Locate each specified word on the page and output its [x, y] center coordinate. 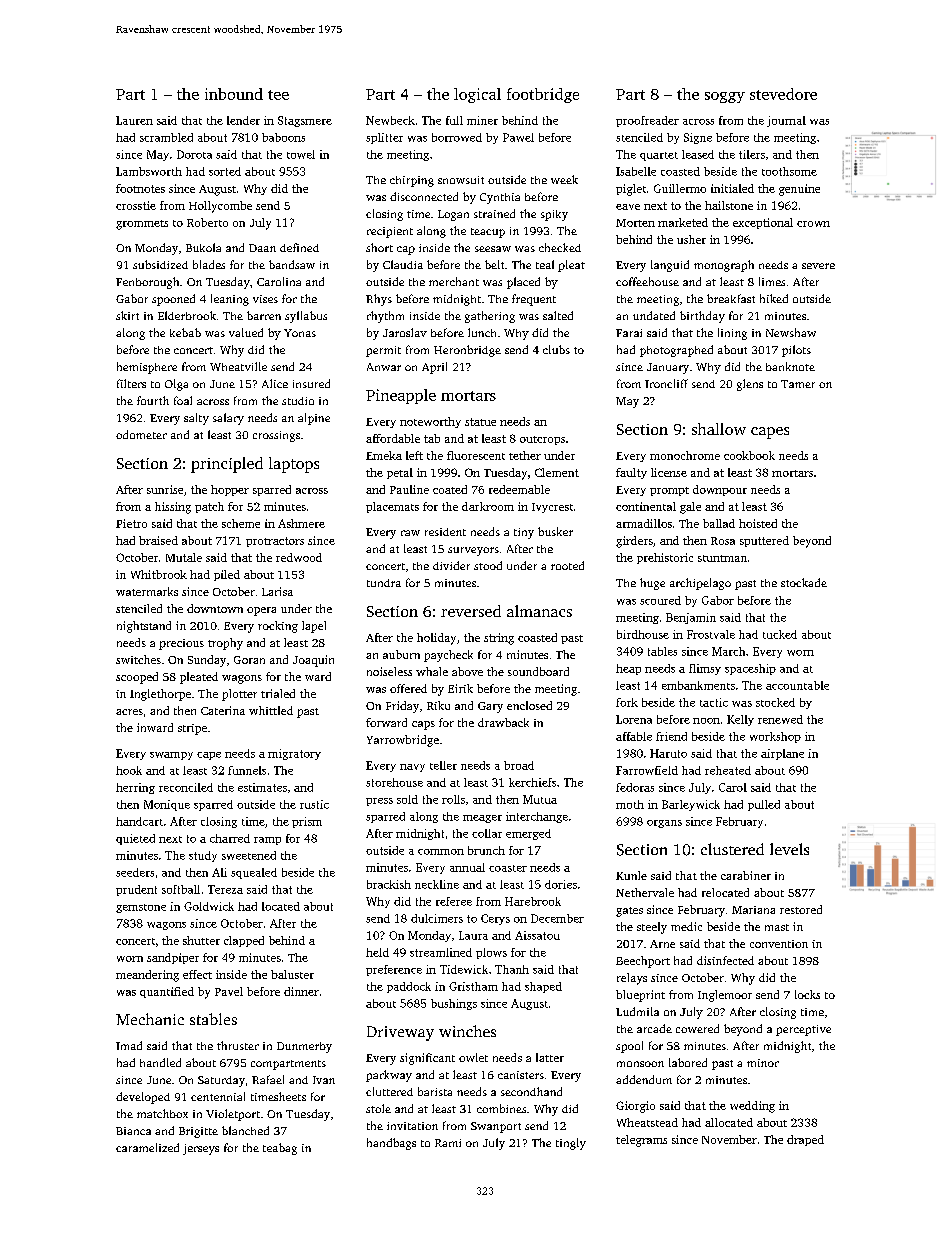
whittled [271, 710]
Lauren [134, 120]
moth [630, 804]
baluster [292, 974]
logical [477, 95]
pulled [764, 805]
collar [487, 833]
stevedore [783, 94]
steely [652, 928]
